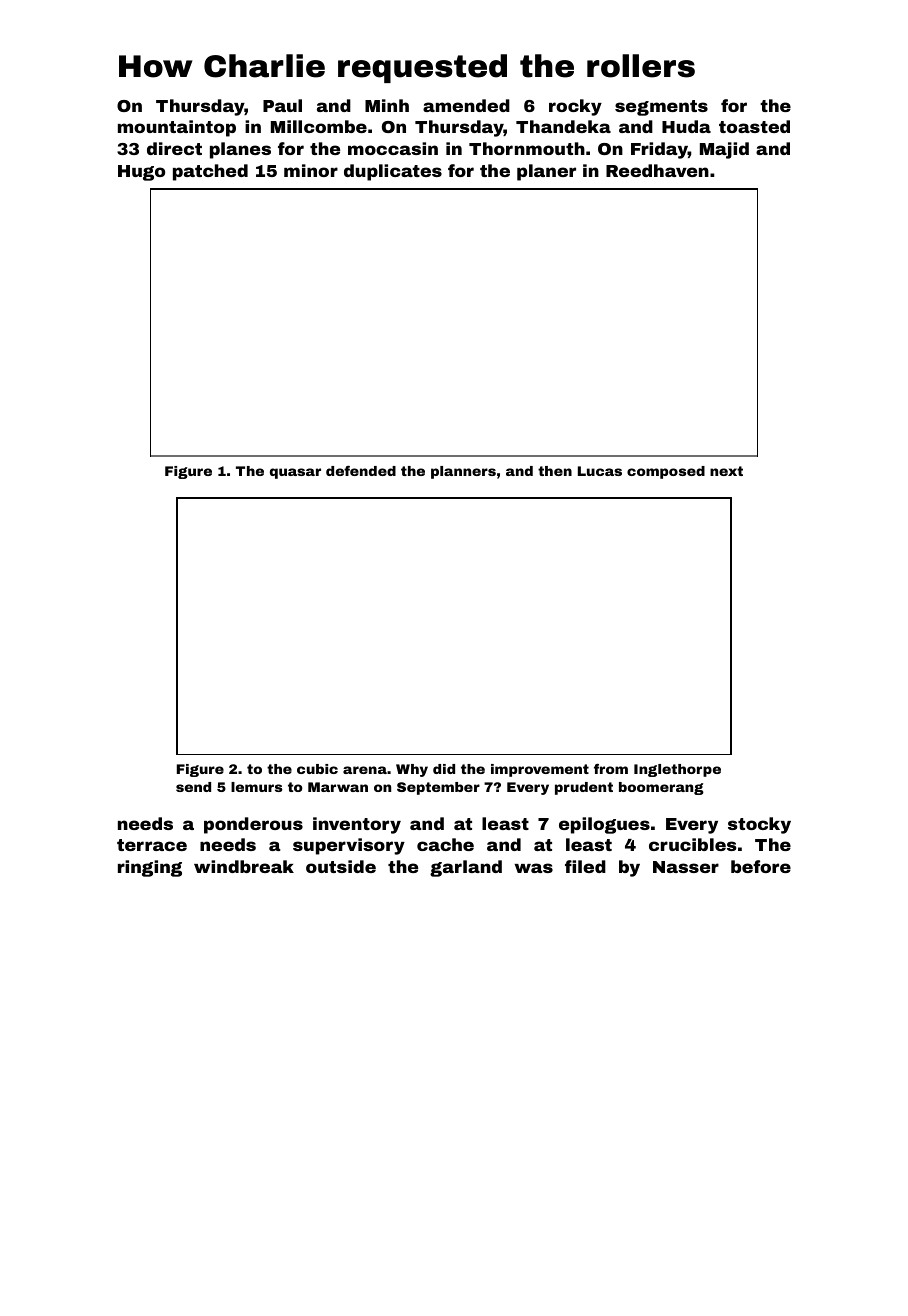  Describe the element at coordinates (295, 473) in the screenshot. I see `quasar` at that location.
